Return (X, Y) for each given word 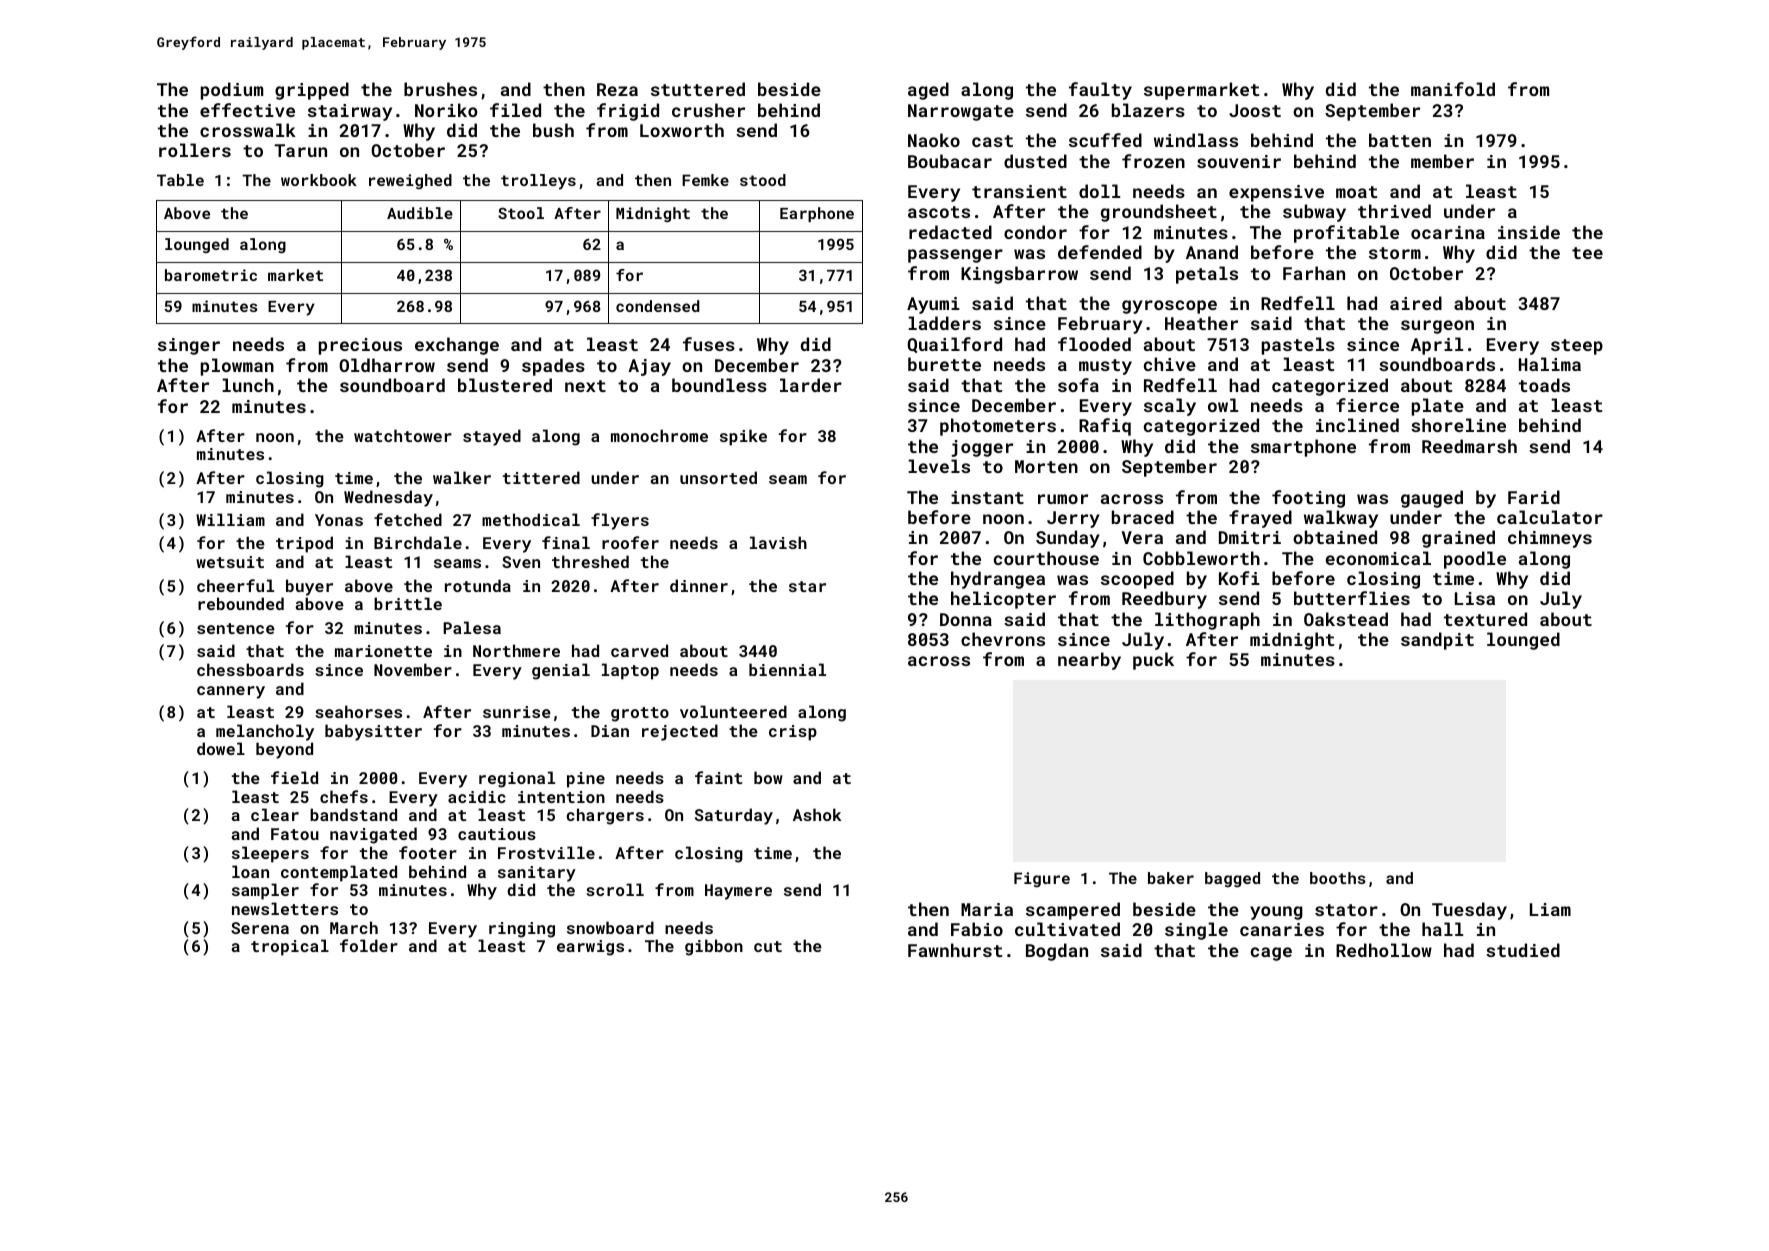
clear (275, 814)
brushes (440, 89)
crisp (793, 733)
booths (1338, 878)
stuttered (698, 89)
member (1442, 161)
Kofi (1239, 578)
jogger (982, 448)
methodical (531, 519)
